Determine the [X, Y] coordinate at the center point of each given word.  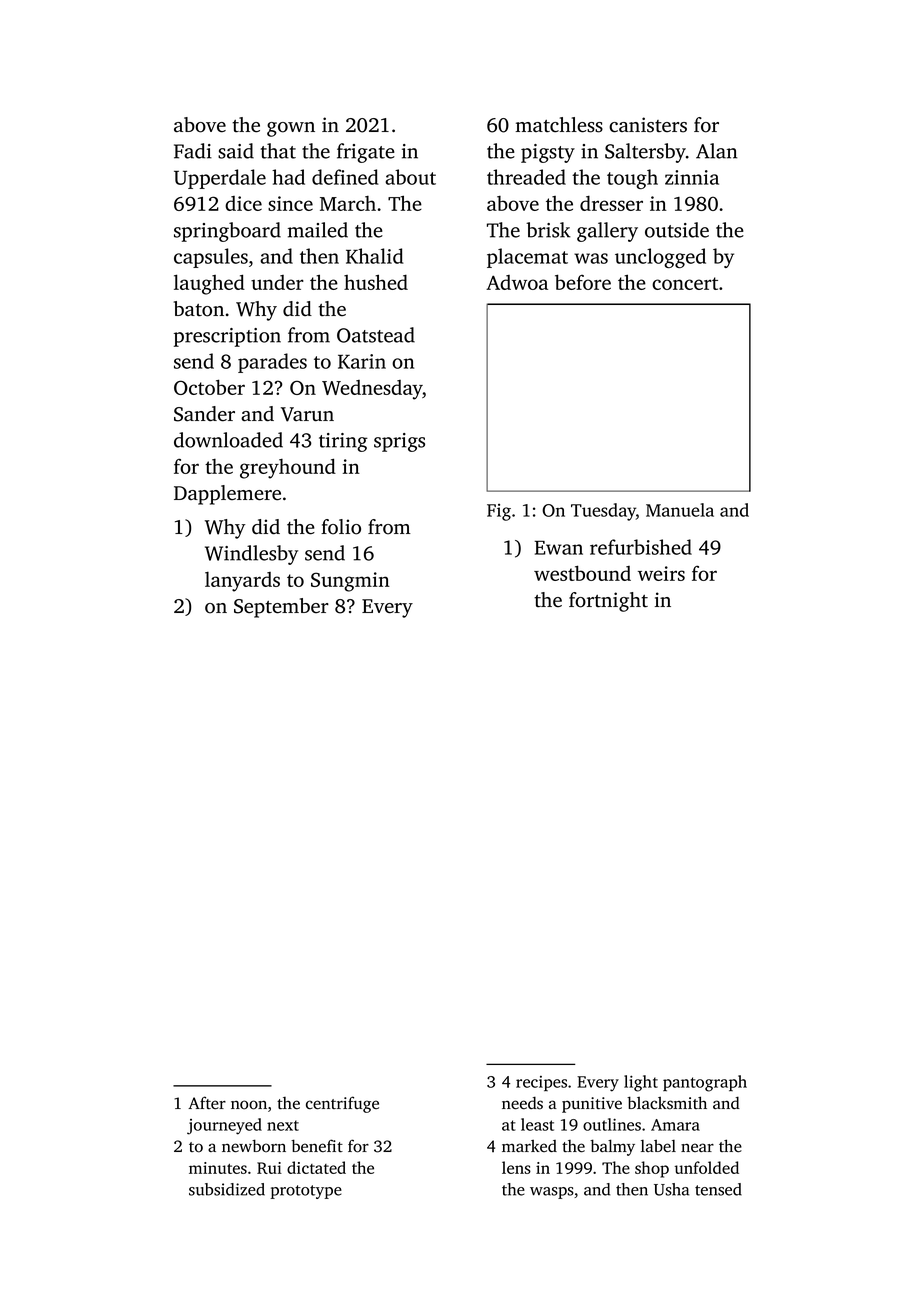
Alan [716, 151]
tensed [718, 1189]
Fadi [193, 151]
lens [516, 1167]
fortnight [608, 602]
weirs [661, 573]
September [281, 608]
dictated [316, 1167]
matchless [559, 125]
